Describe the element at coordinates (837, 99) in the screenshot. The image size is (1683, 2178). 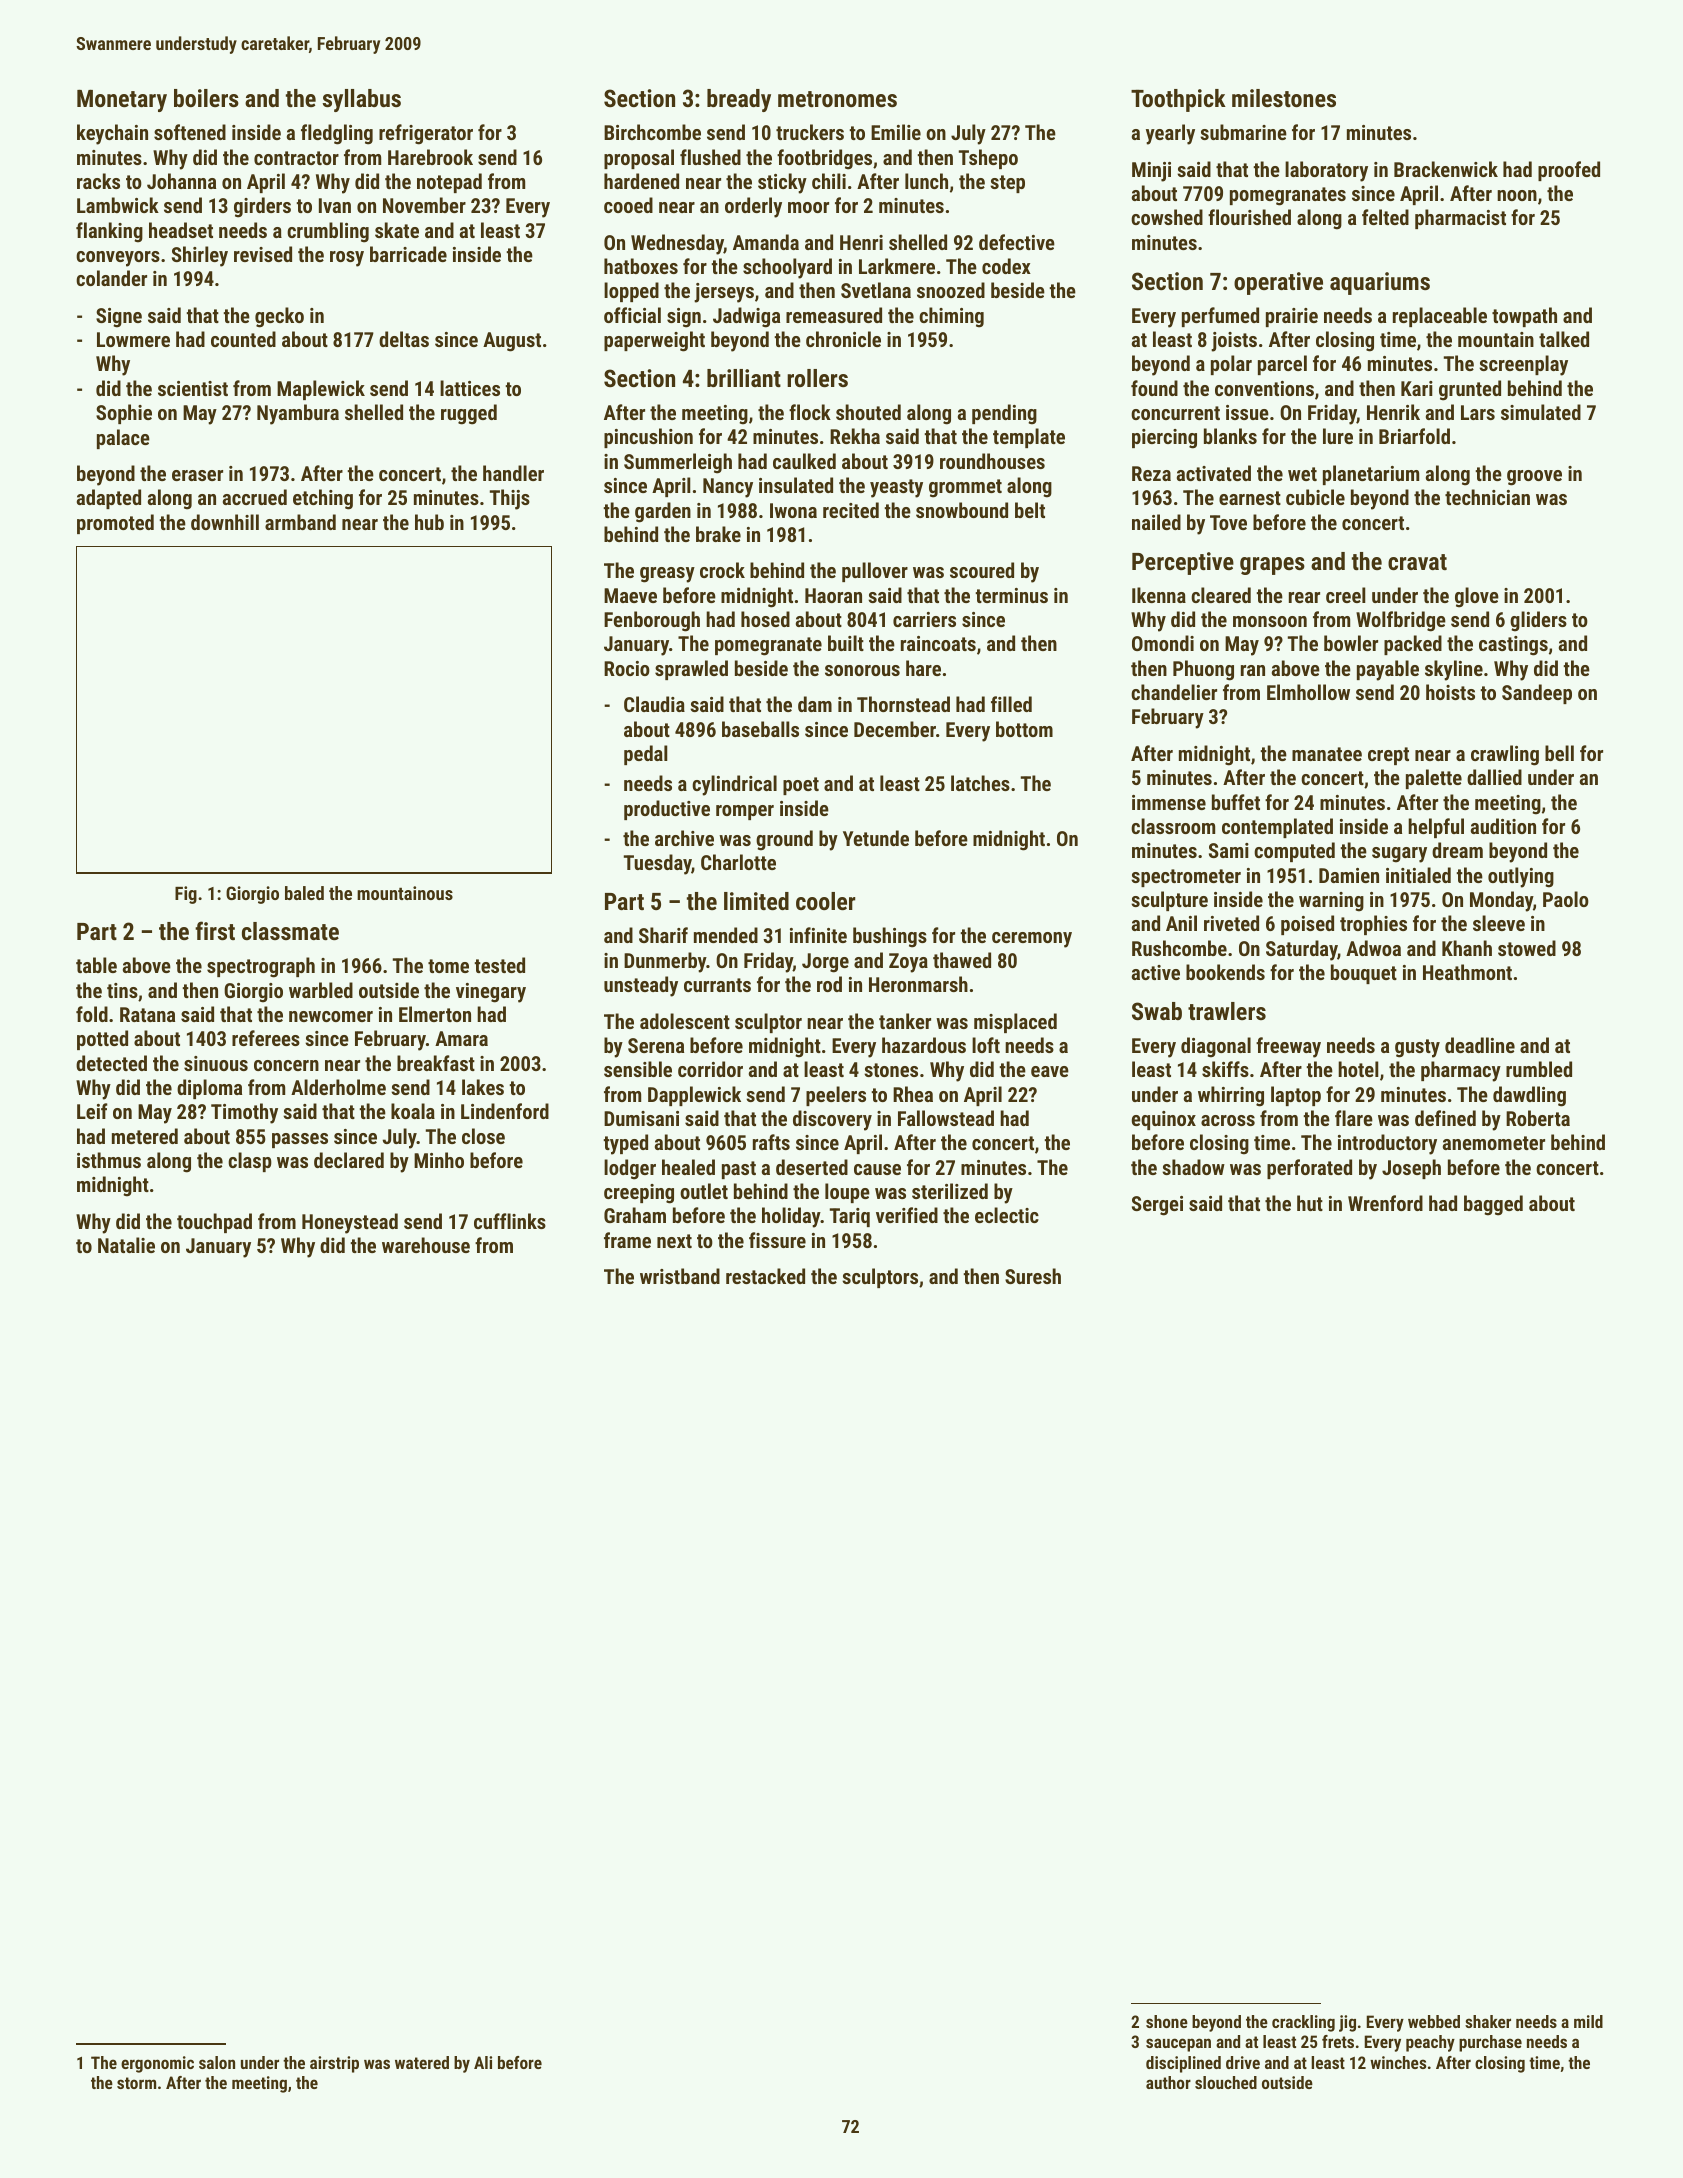
I see `metronomes` at that location.
